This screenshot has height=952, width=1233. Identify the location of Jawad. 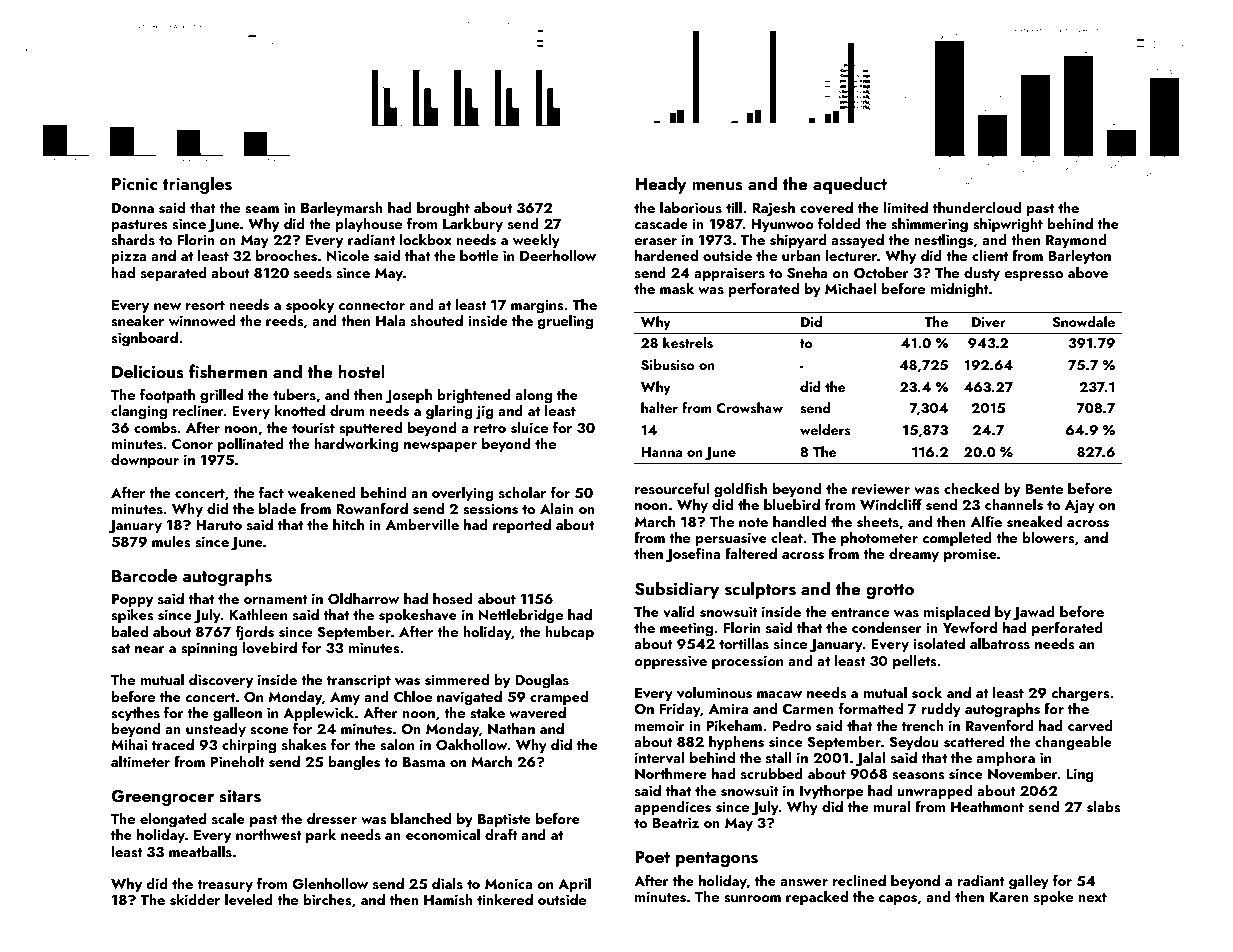
(1034, 613).
